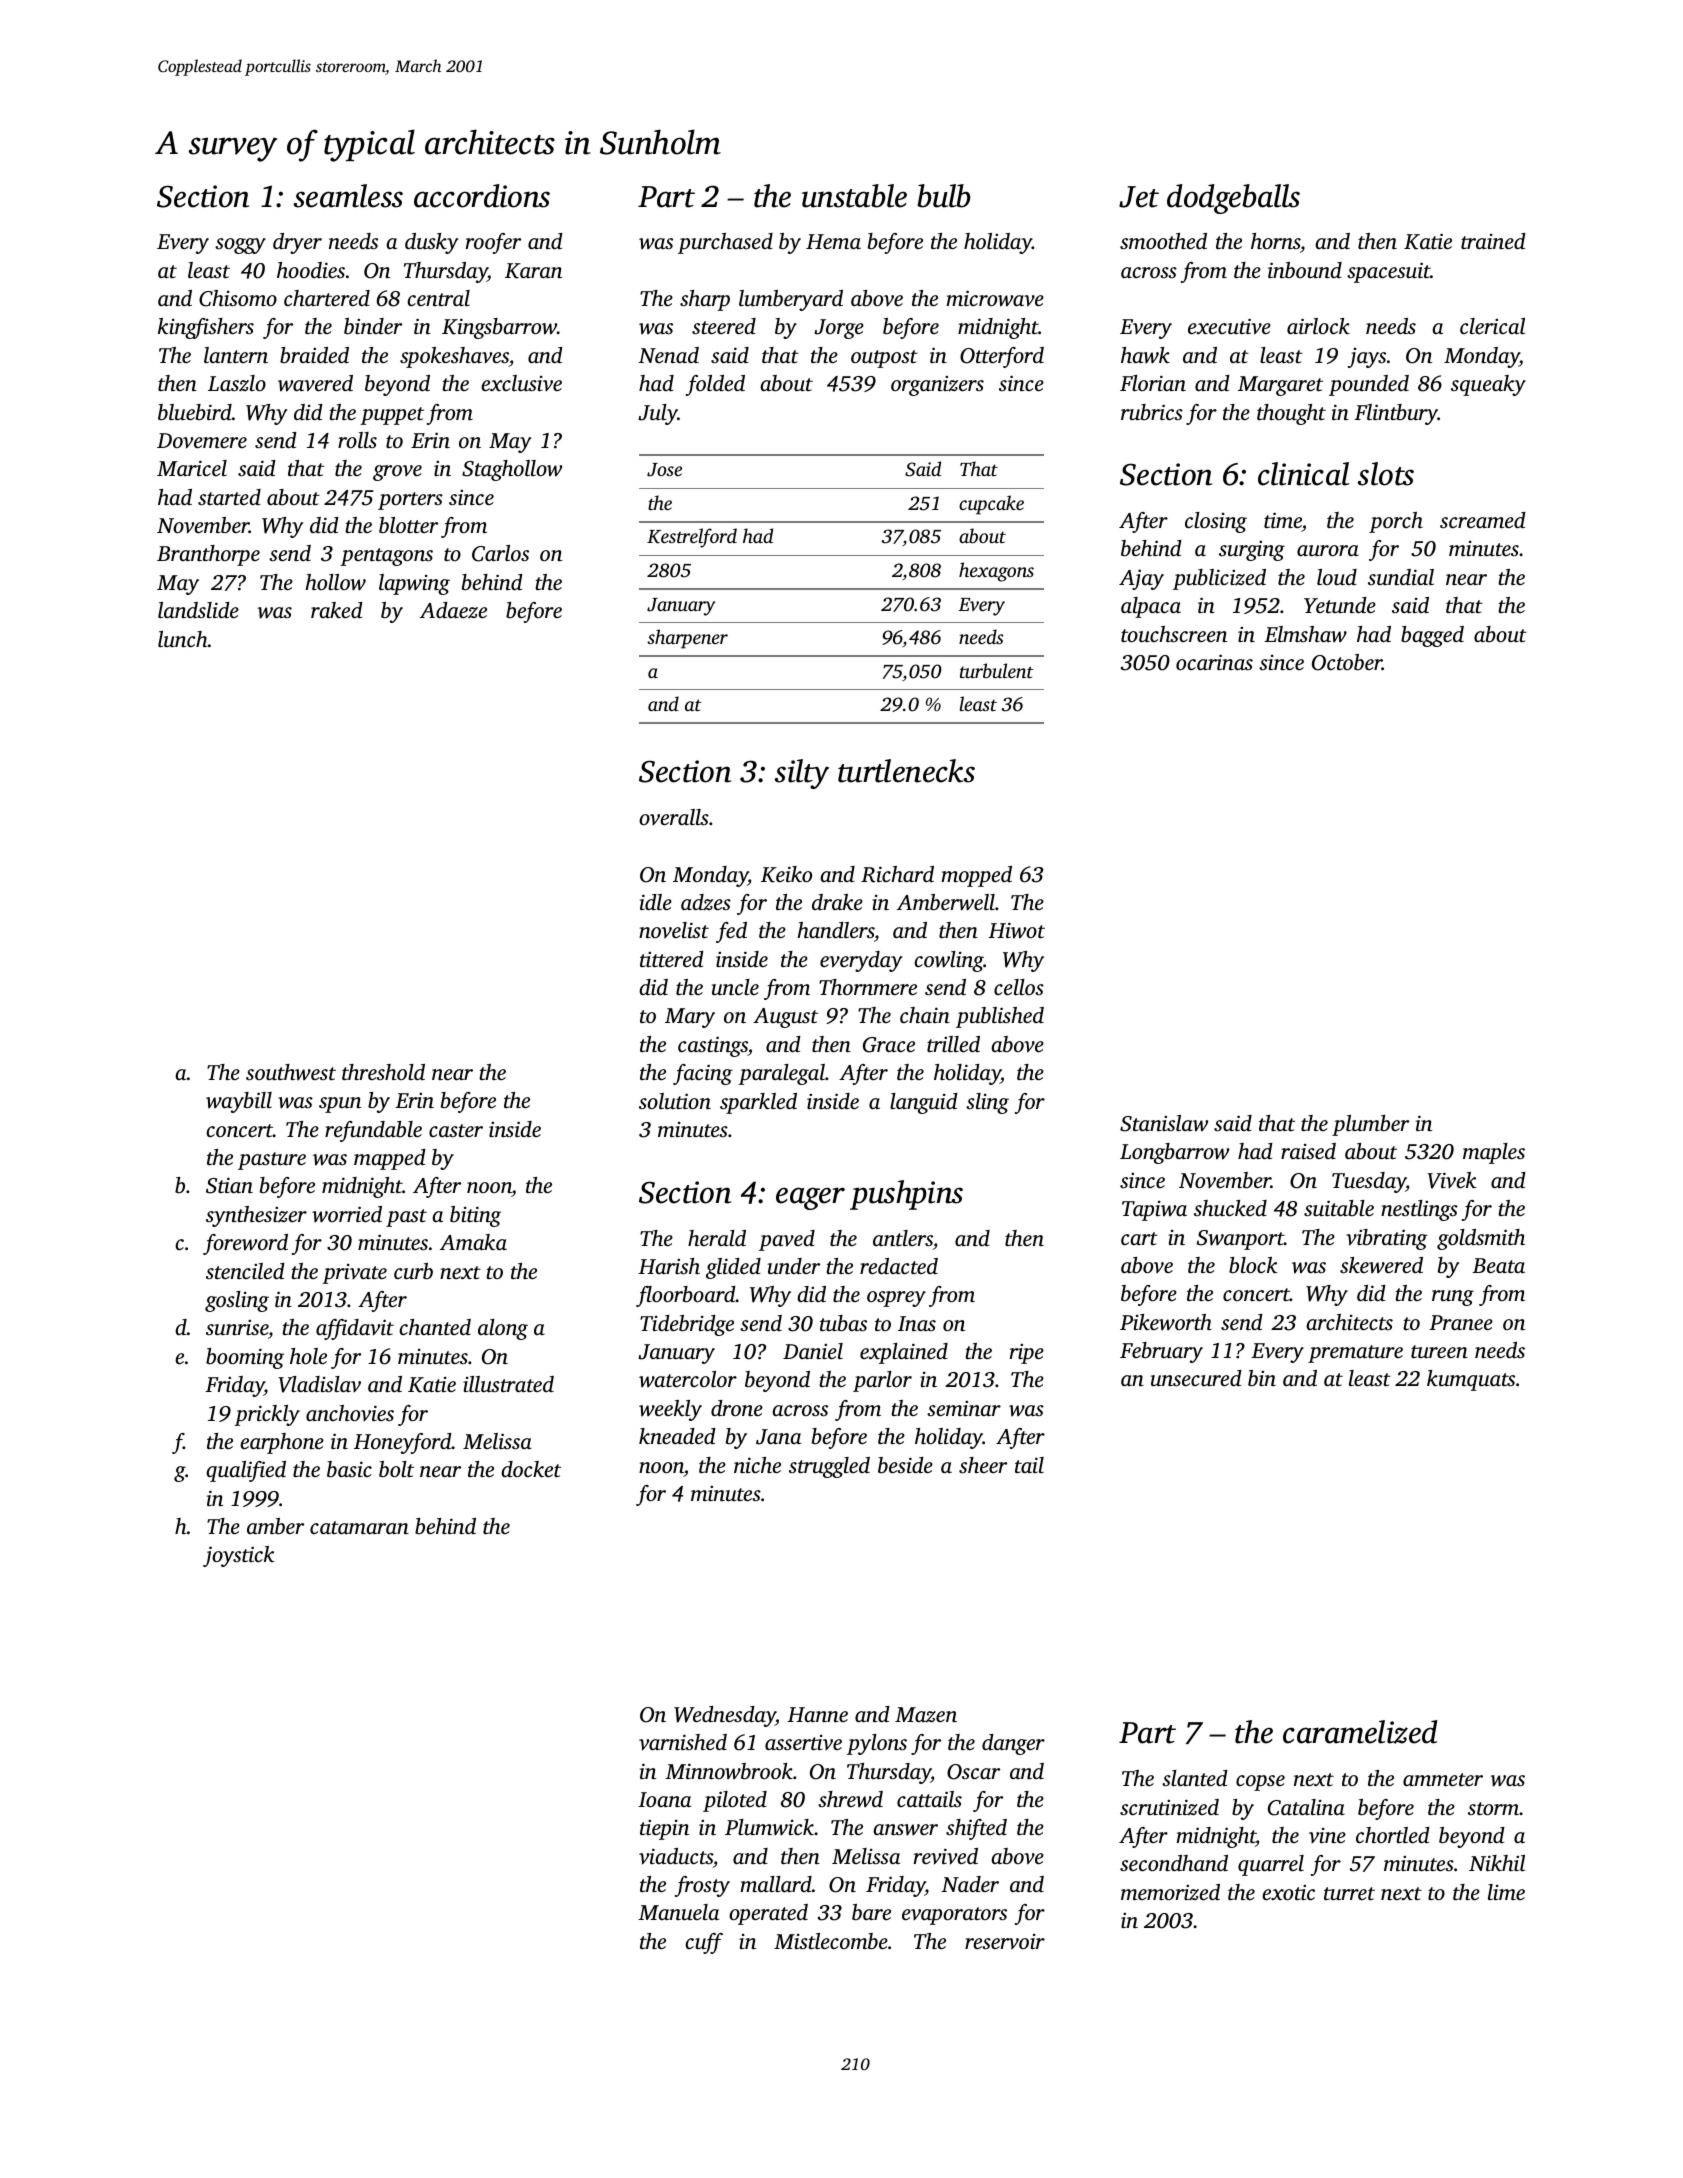  Describe the element at coordinates (1306, 1807) in the screenshot. I see `Catalina` at that location.
